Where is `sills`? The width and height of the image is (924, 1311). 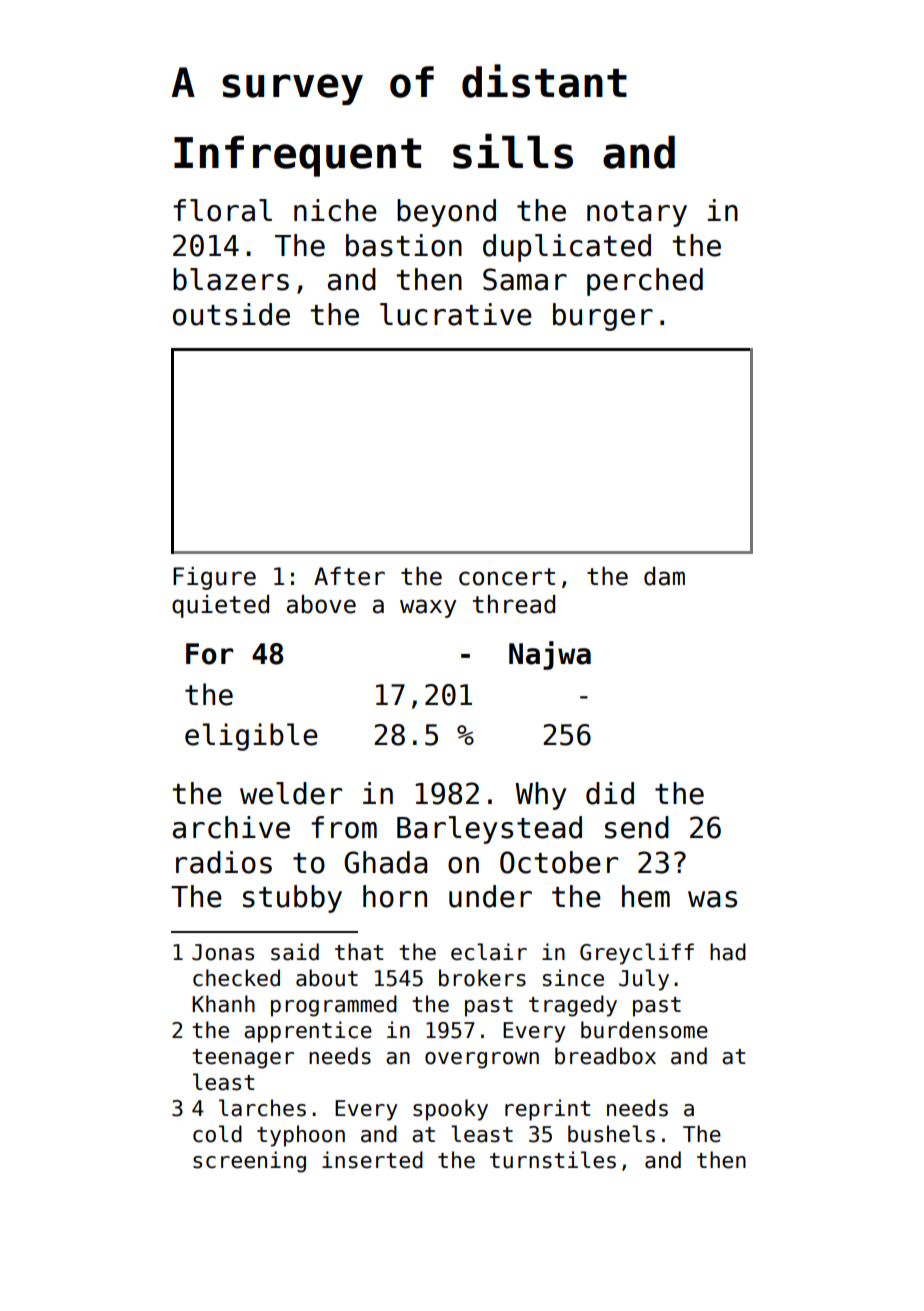 sills is located at coordinates (513, 151).
